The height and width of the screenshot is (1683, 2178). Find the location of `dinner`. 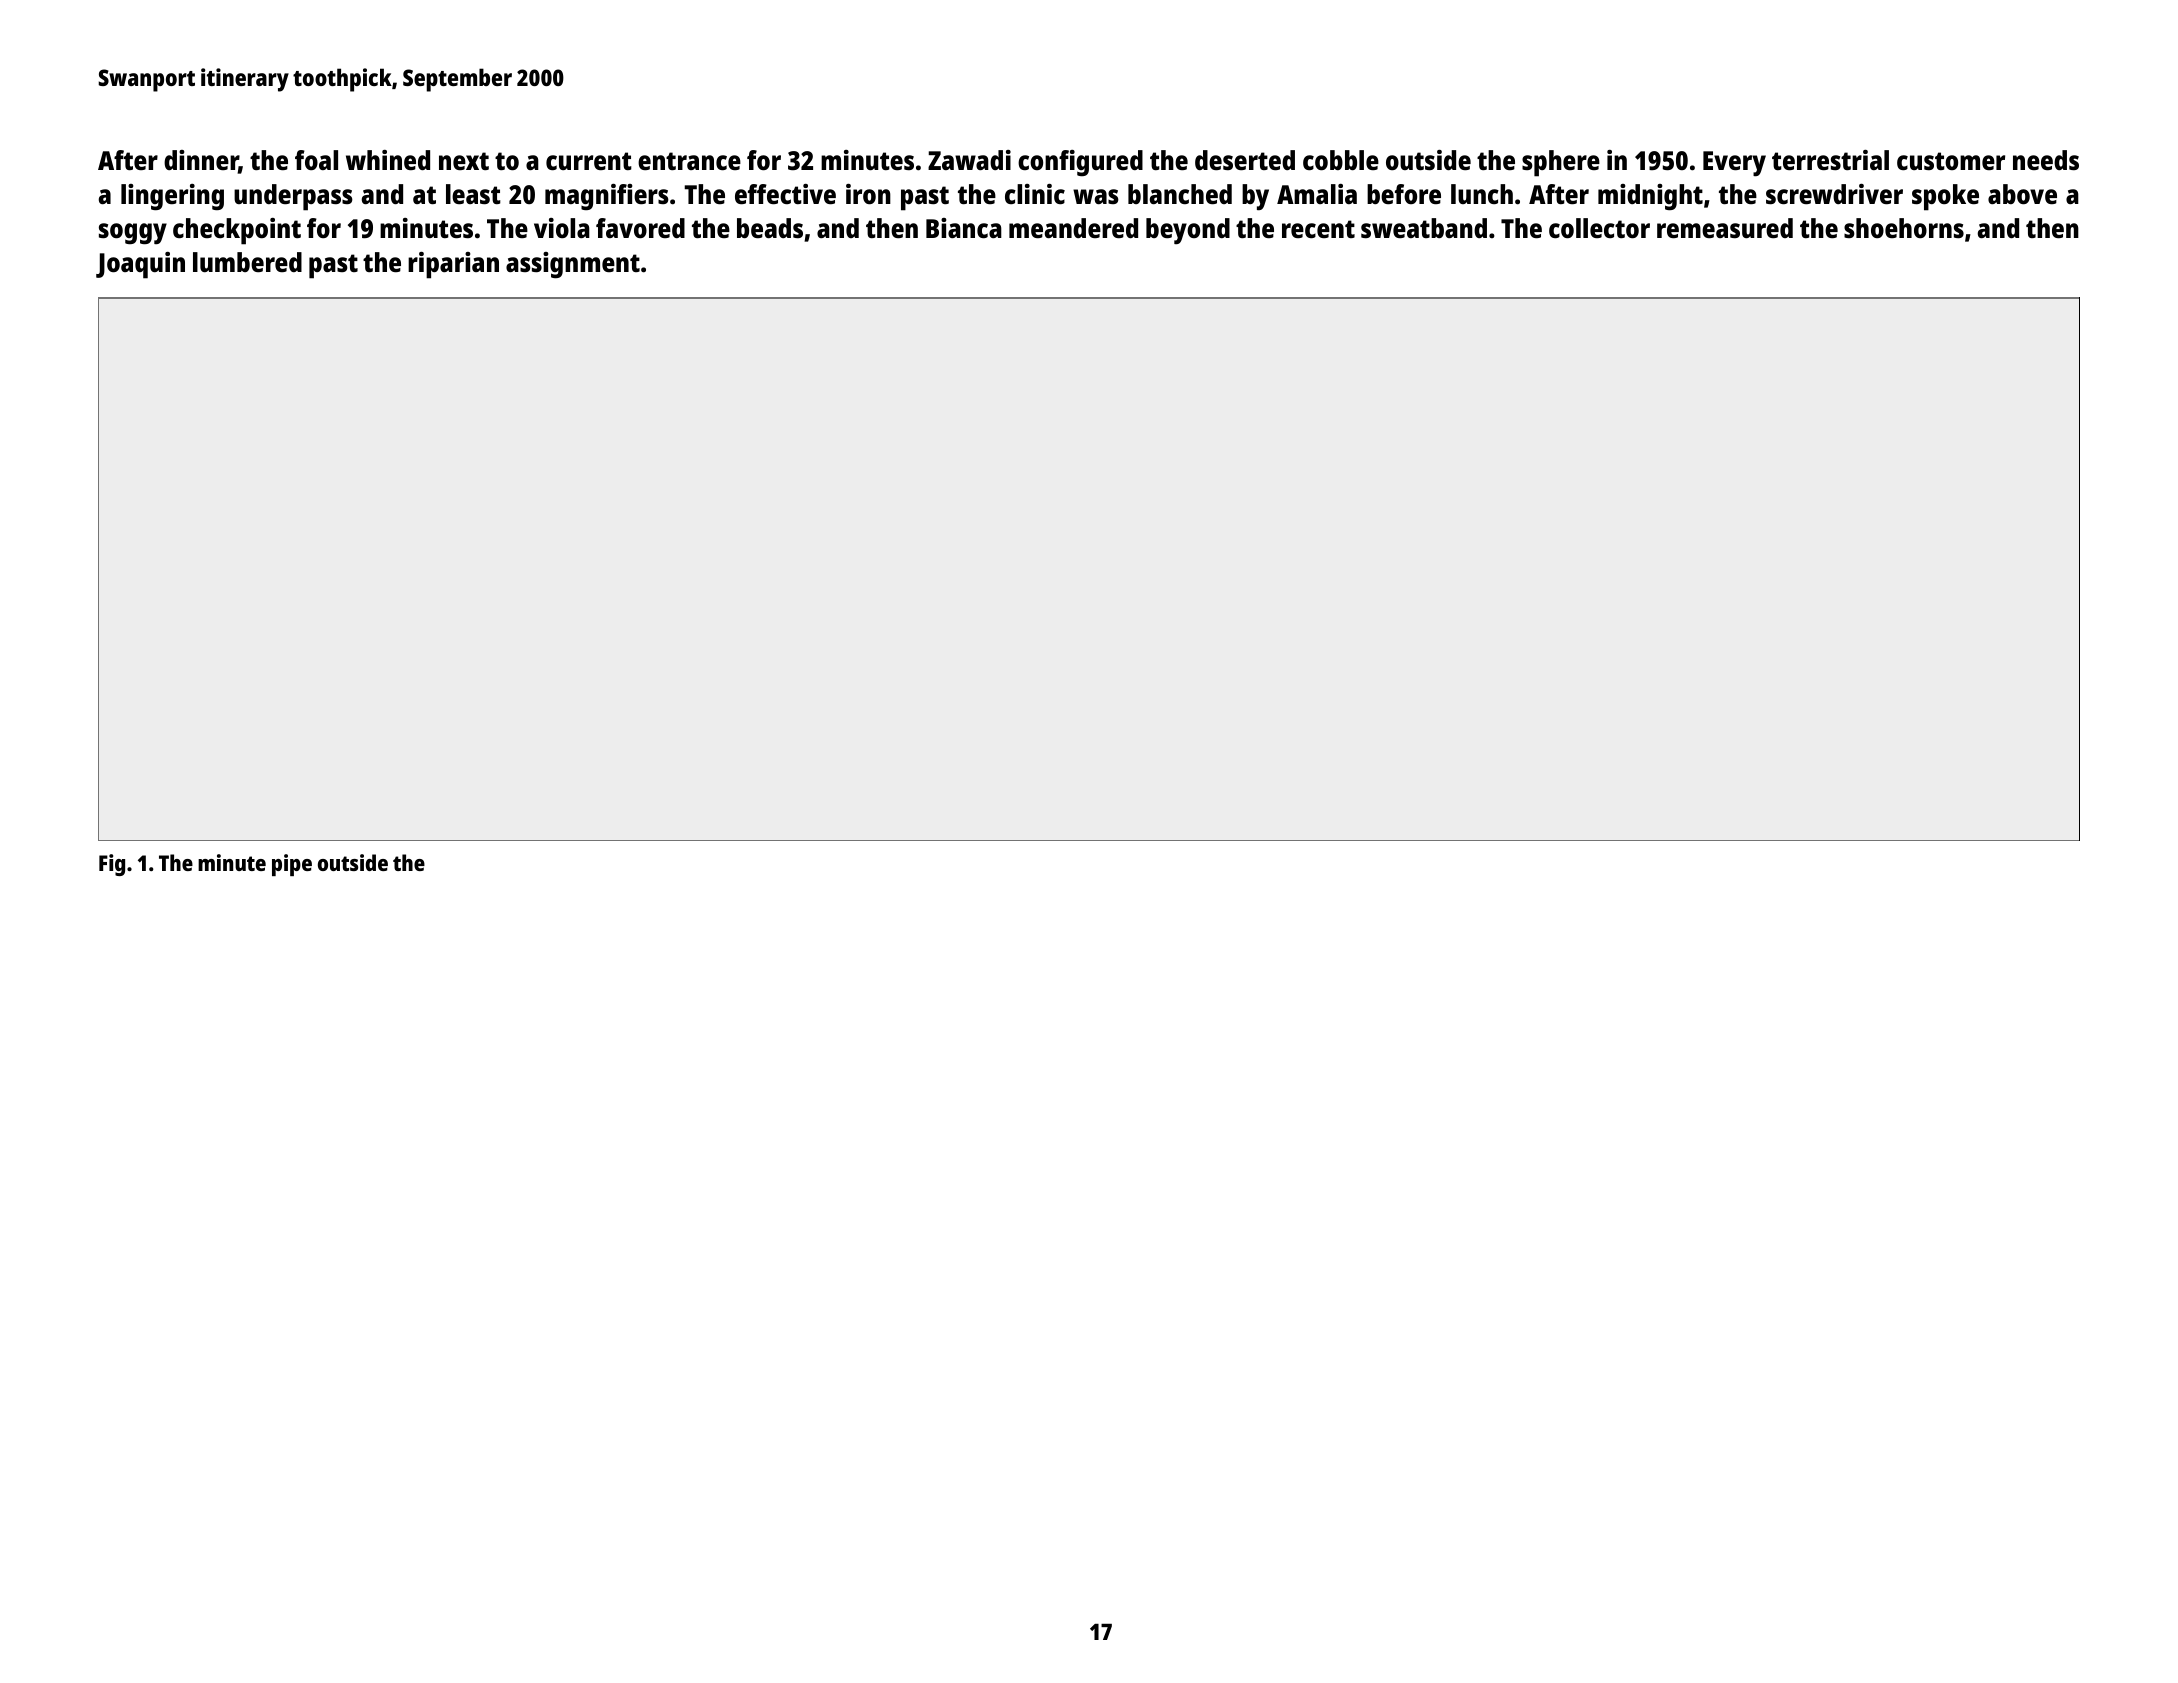

dinner is located at coordinates (201, 161).
